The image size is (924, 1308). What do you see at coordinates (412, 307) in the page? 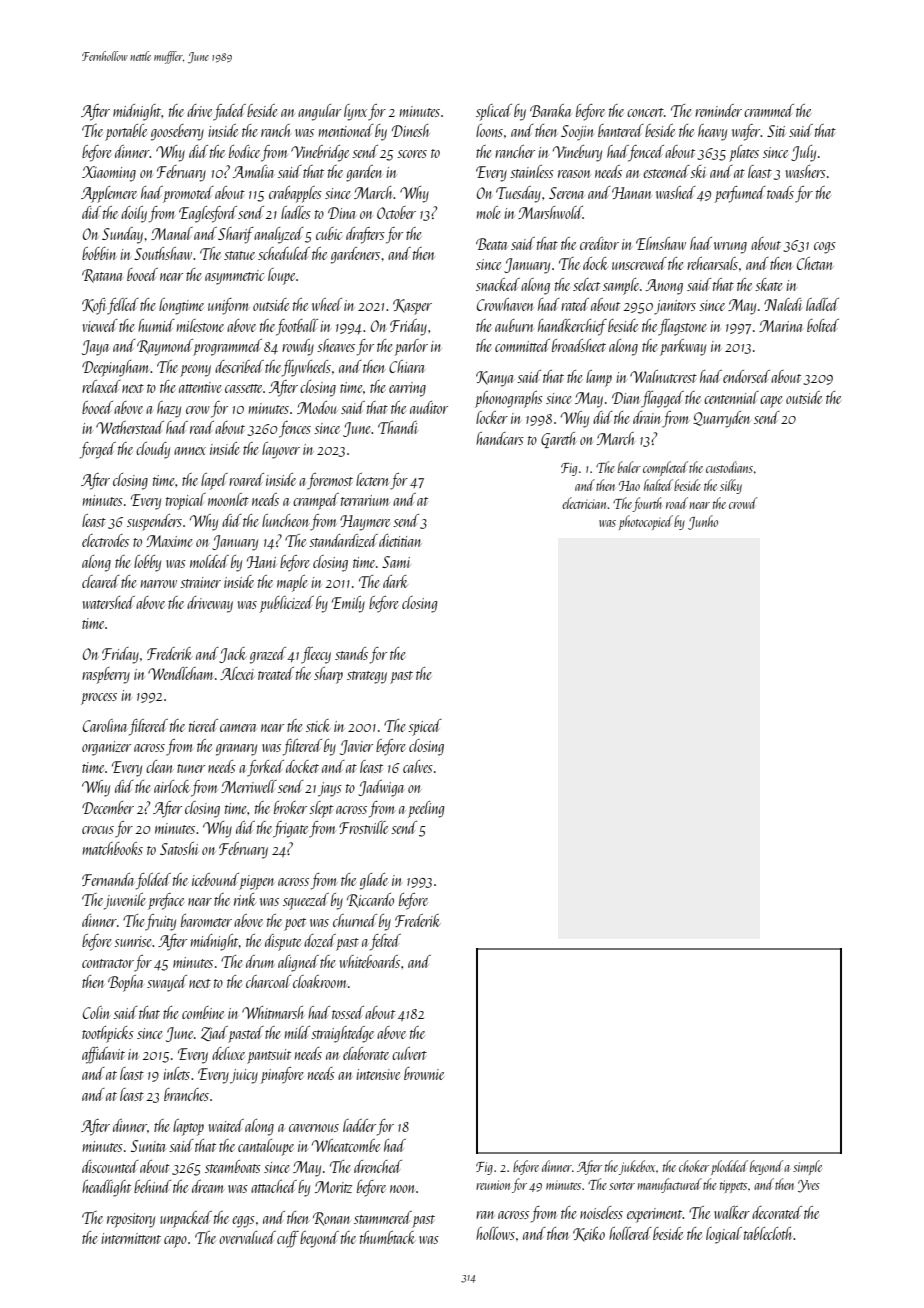
I see `Kasper` at bounding box center [412, 307].
